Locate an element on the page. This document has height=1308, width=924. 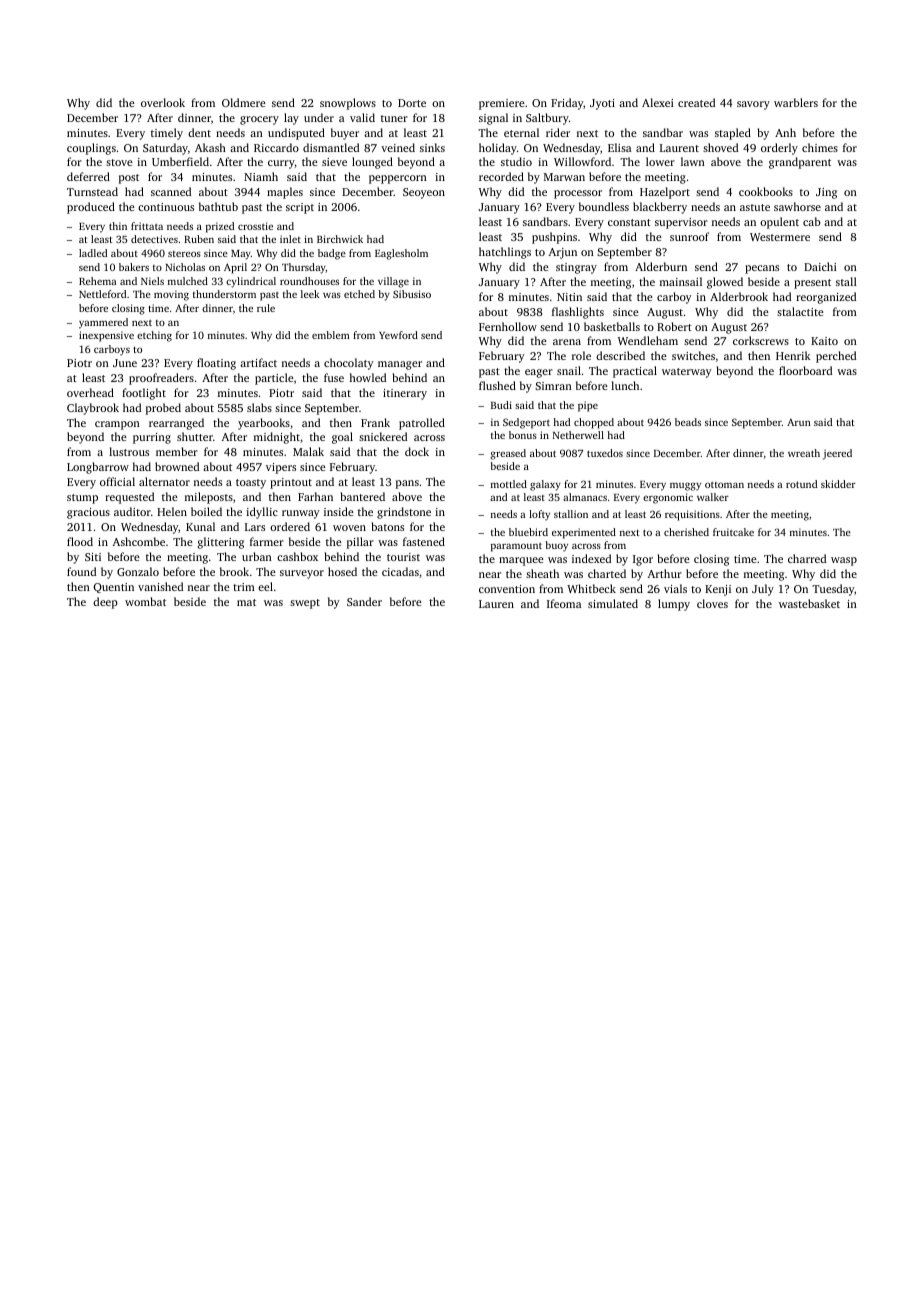
overlook is located at coordinates (163, 102).
